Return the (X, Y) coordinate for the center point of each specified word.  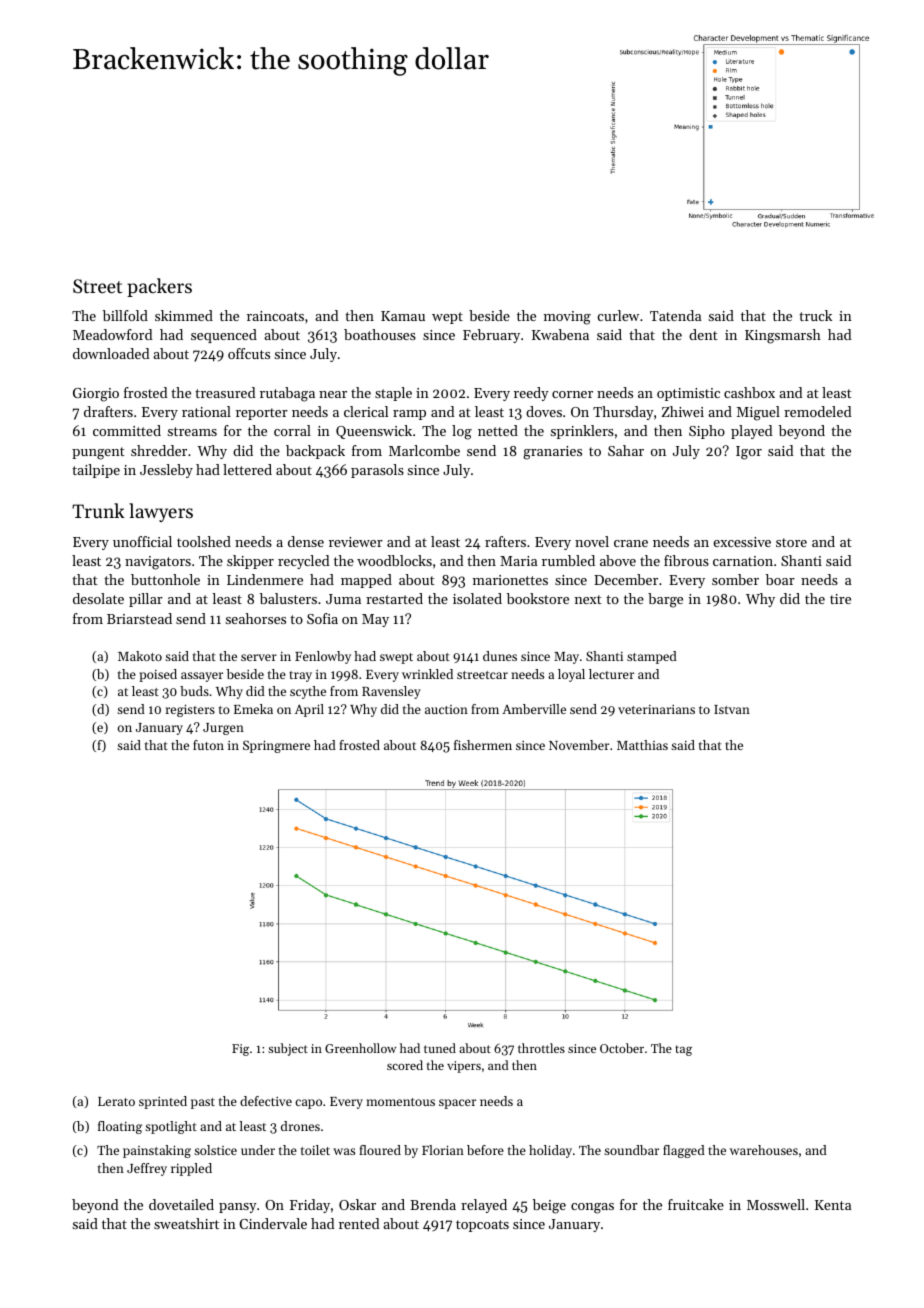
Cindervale (273, 1223)
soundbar (631, 1150)
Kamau (403, 316)
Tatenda (675, 315)
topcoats (482, 1226)
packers (159, 287)
